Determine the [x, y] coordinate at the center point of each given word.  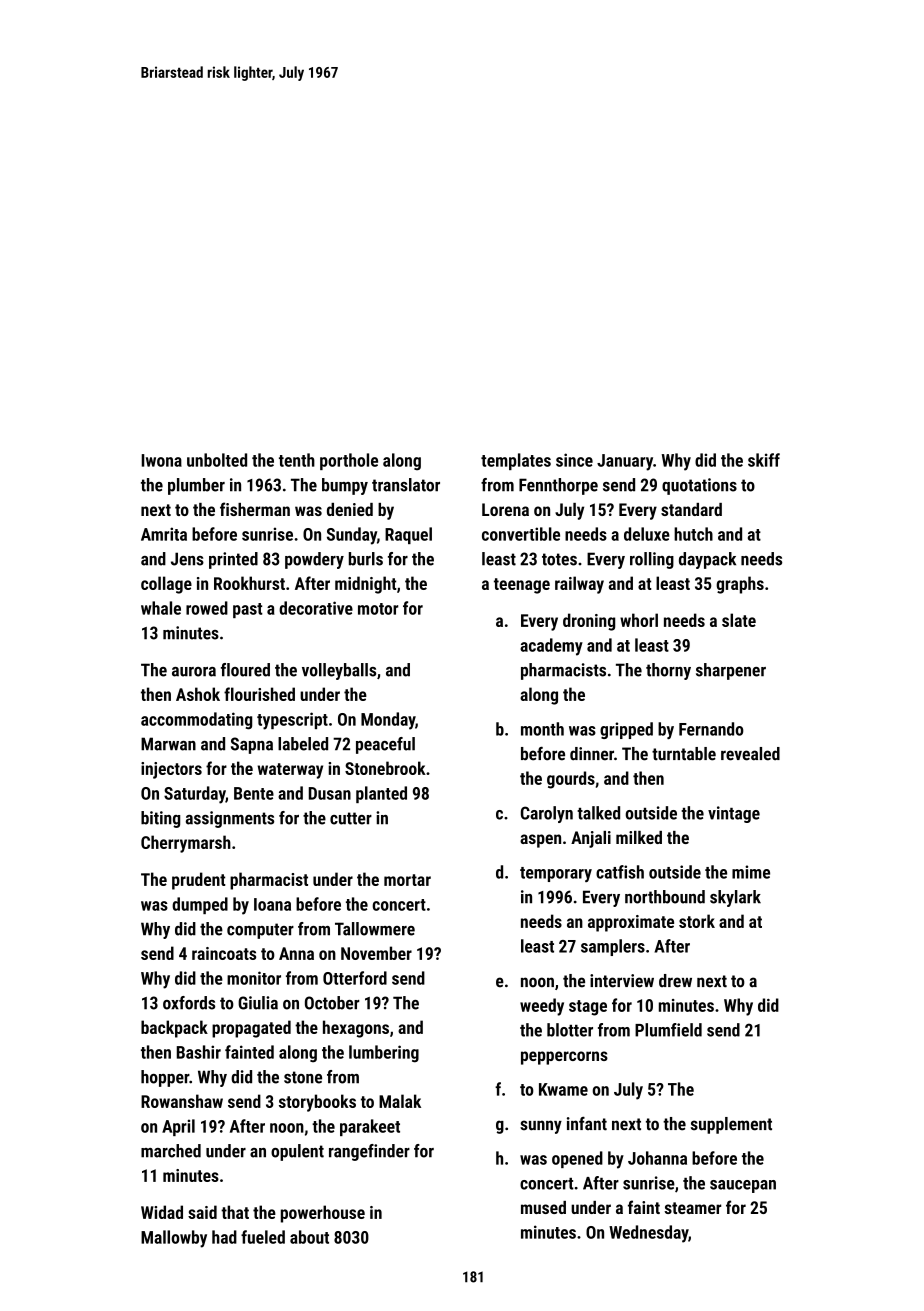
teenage [522, 586]
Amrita [164, 534]
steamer [692, 1208]
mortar [407, 880]
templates [516, 461]
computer [260, 931]
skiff [764, 460]
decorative [316, 608]
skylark [735, 898]
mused [543, 1207]
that [235, 1212]
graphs [740, 585]
